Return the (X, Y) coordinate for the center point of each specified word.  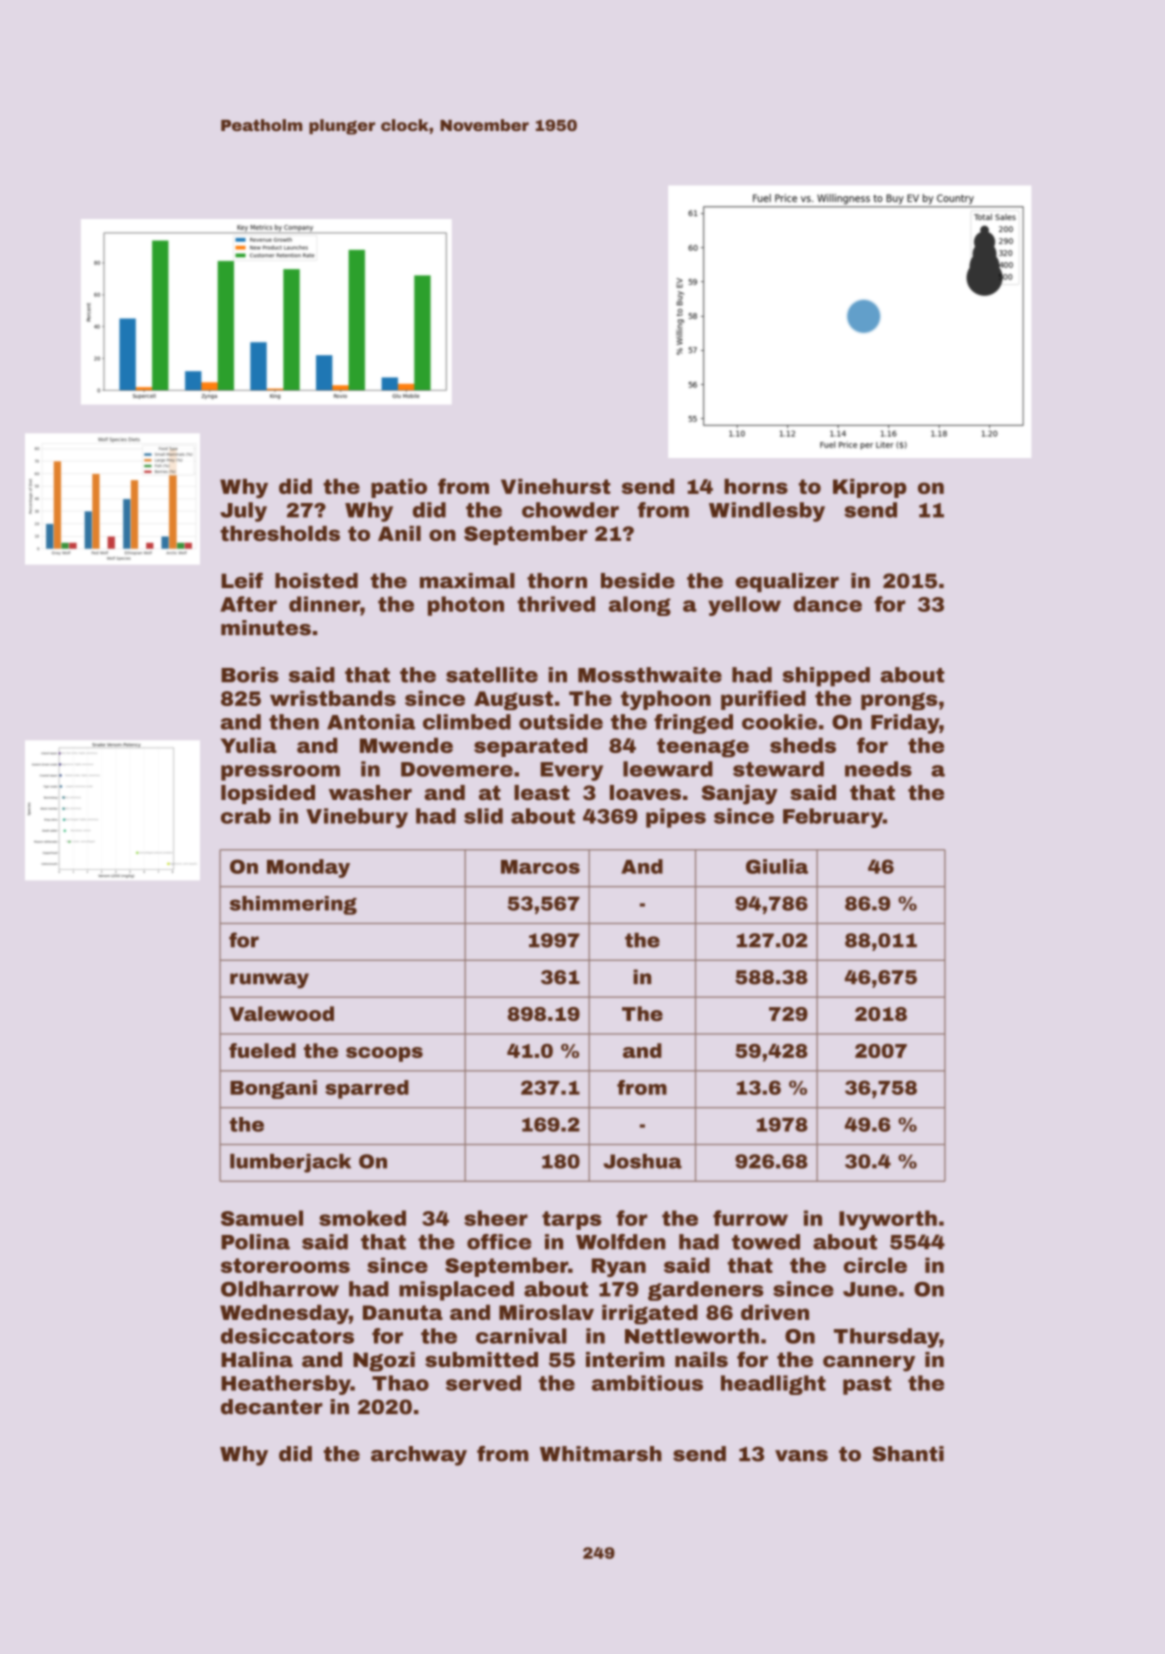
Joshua (642, 1161)
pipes (676, 818)
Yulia (248, 745)
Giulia (777, 866)
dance (827, 604)
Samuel (262, 1218)
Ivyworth (888, 1220)
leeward (668, 769)
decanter (272, 1407)
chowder (570, 510)
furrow (750, 1218)
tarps (571, 1220)
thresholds (280, 533)
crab (246, 816)
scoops (384, 1054)
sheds (803, 745)
